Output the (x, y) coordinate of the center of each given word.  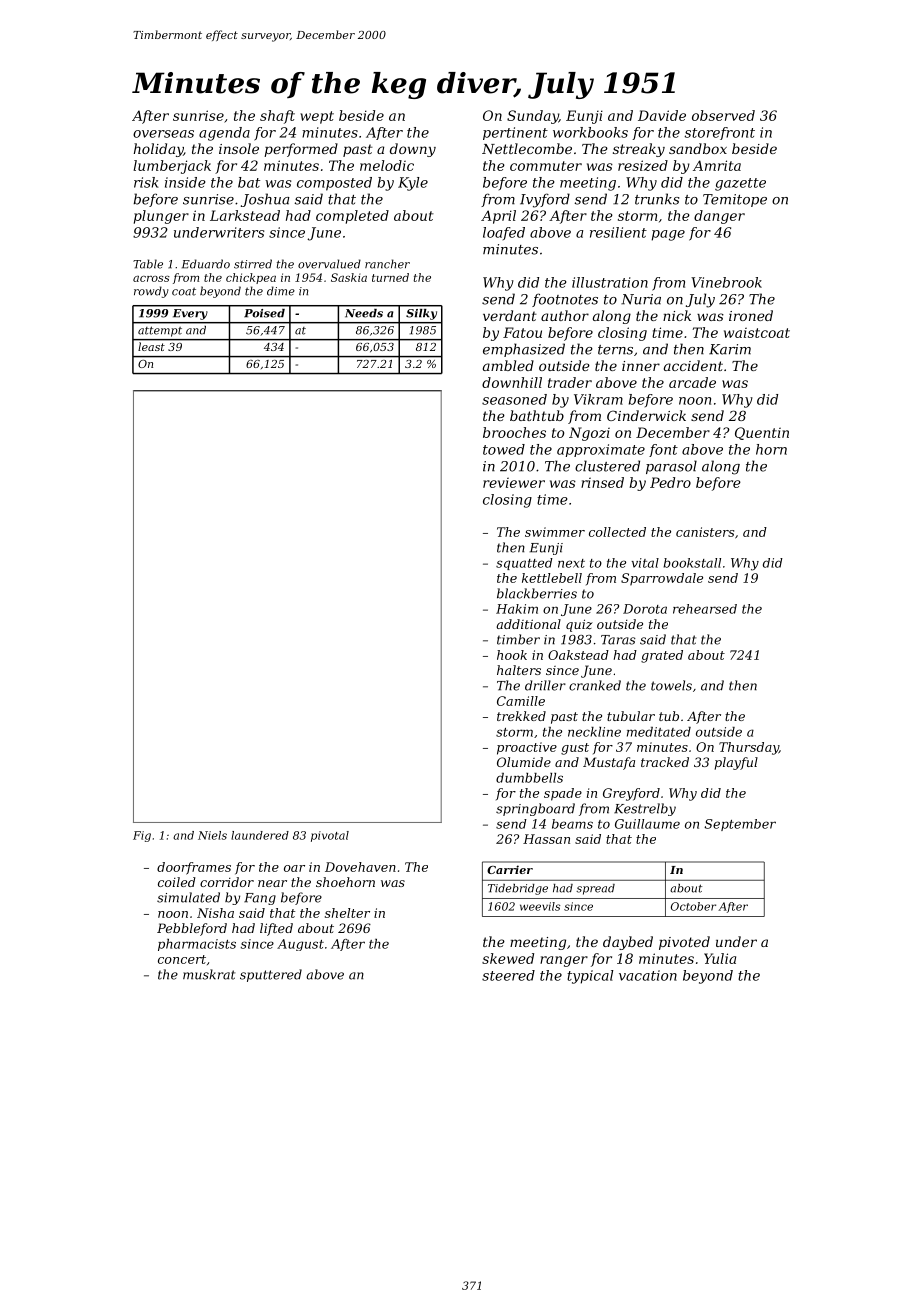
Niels (212, 835)
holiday (158, 150)
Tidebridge (518, 889)
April (498, 217)
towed (504, 449)
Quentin (762, 433)
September (740, 825)
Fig (142, 836)
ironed (751, 315)
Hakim (517, 609)
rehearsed (705, 609)
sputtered (271, 975)
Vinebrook (726, 282)
